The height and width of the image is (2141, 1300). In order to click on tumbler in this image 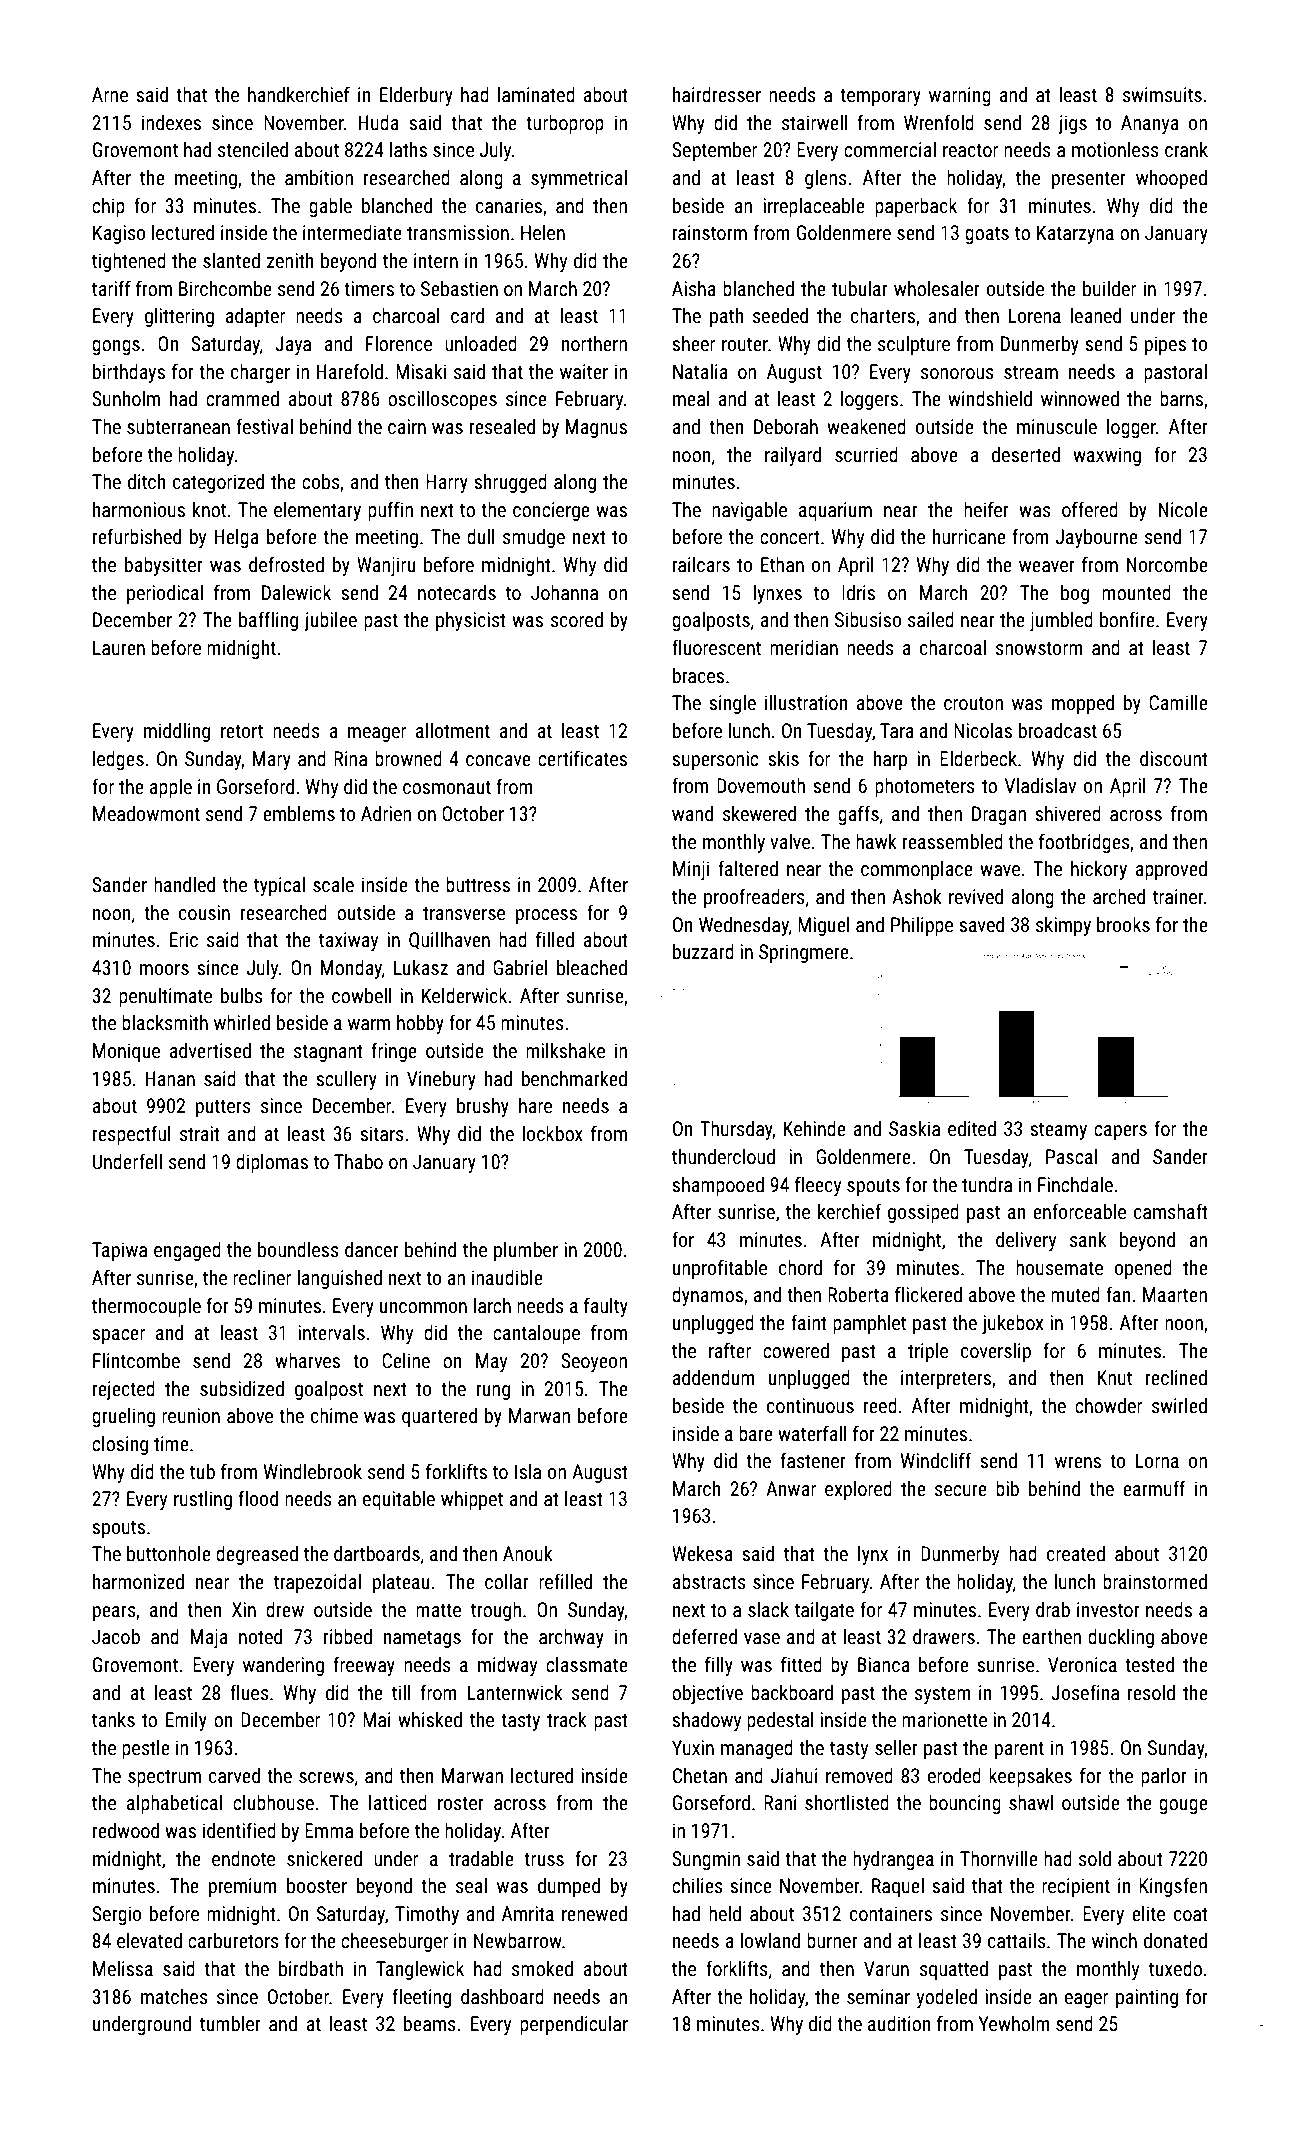, I will do `click(230, 2023)`.
